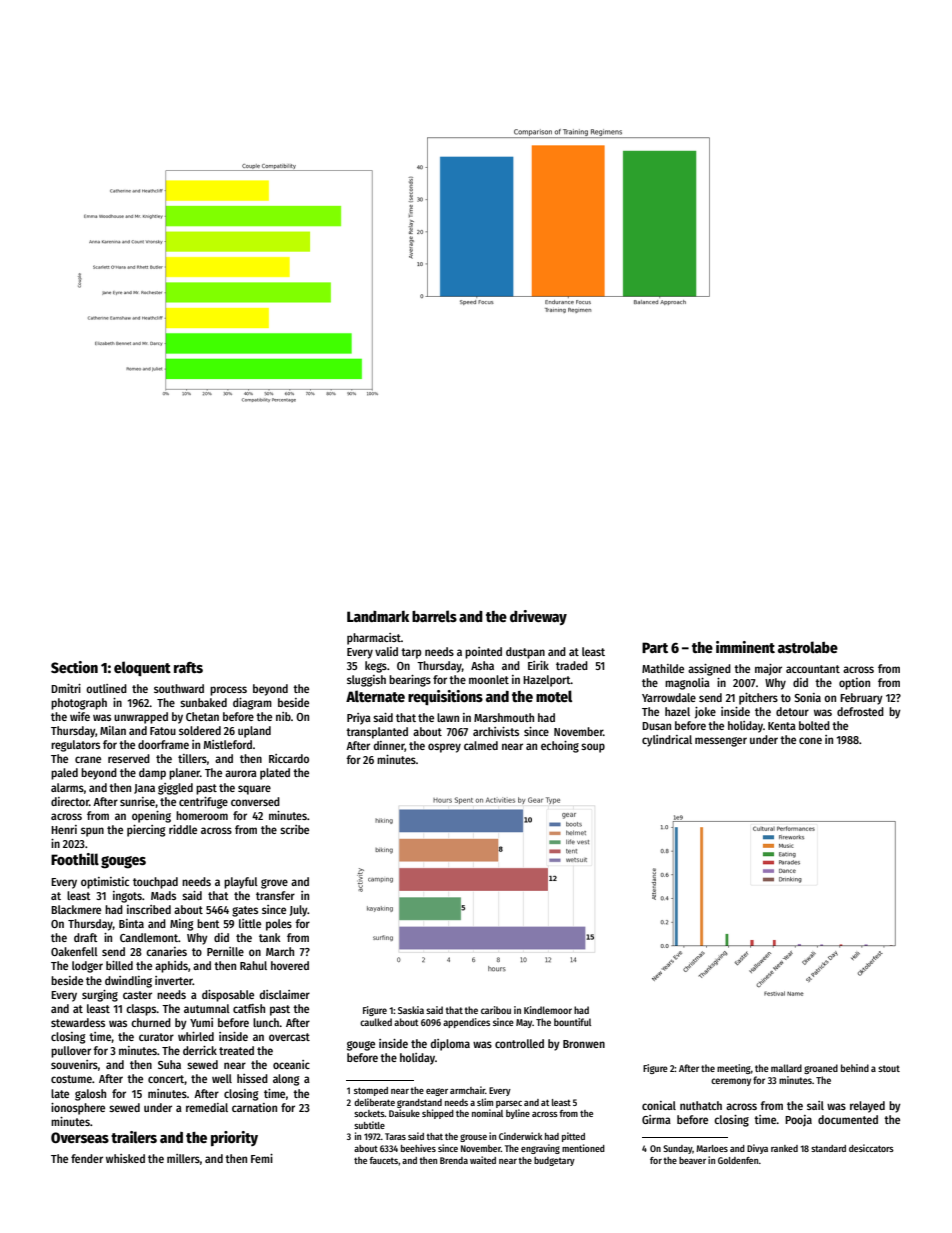  I want to click on desiccators, so click(871, 1148).
